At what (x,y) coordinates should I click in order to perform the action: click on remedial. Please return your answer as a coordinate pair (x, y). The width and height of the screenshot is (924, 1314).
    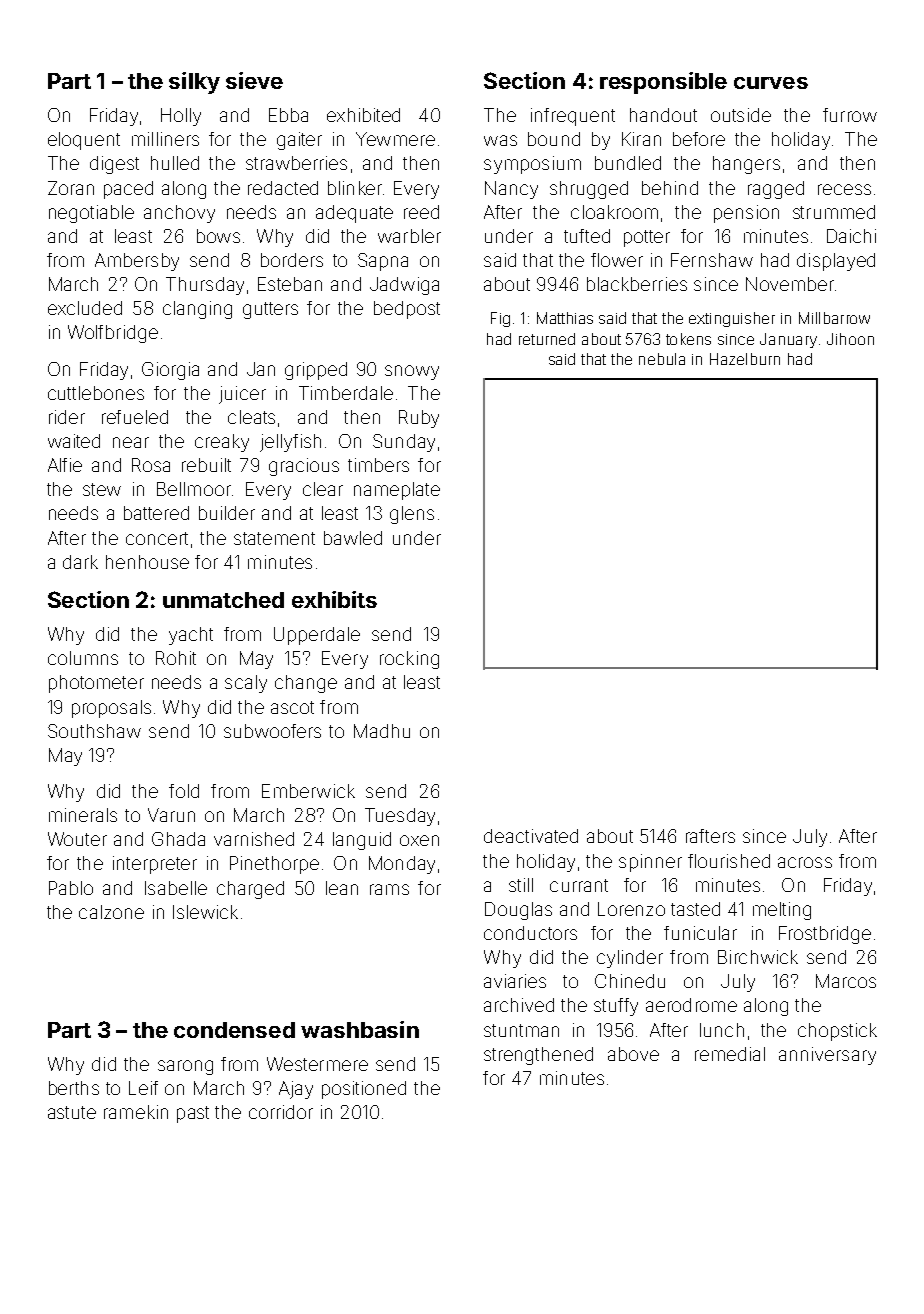
    Looking at the image, I should click on (730, 1054).
